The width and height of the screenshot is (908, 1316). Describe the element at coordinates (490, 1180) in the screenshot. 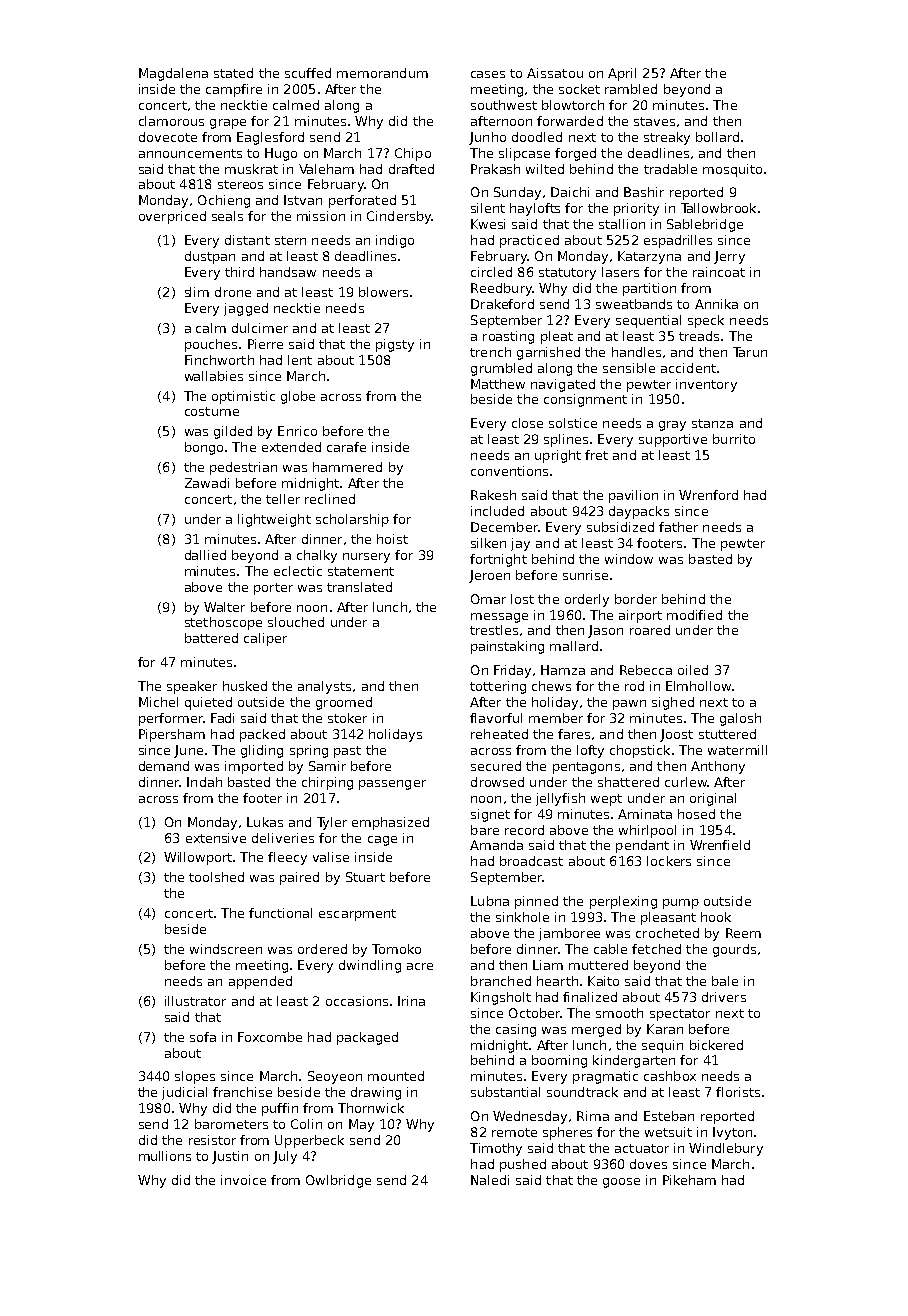

I see `Naledi` at that location.
